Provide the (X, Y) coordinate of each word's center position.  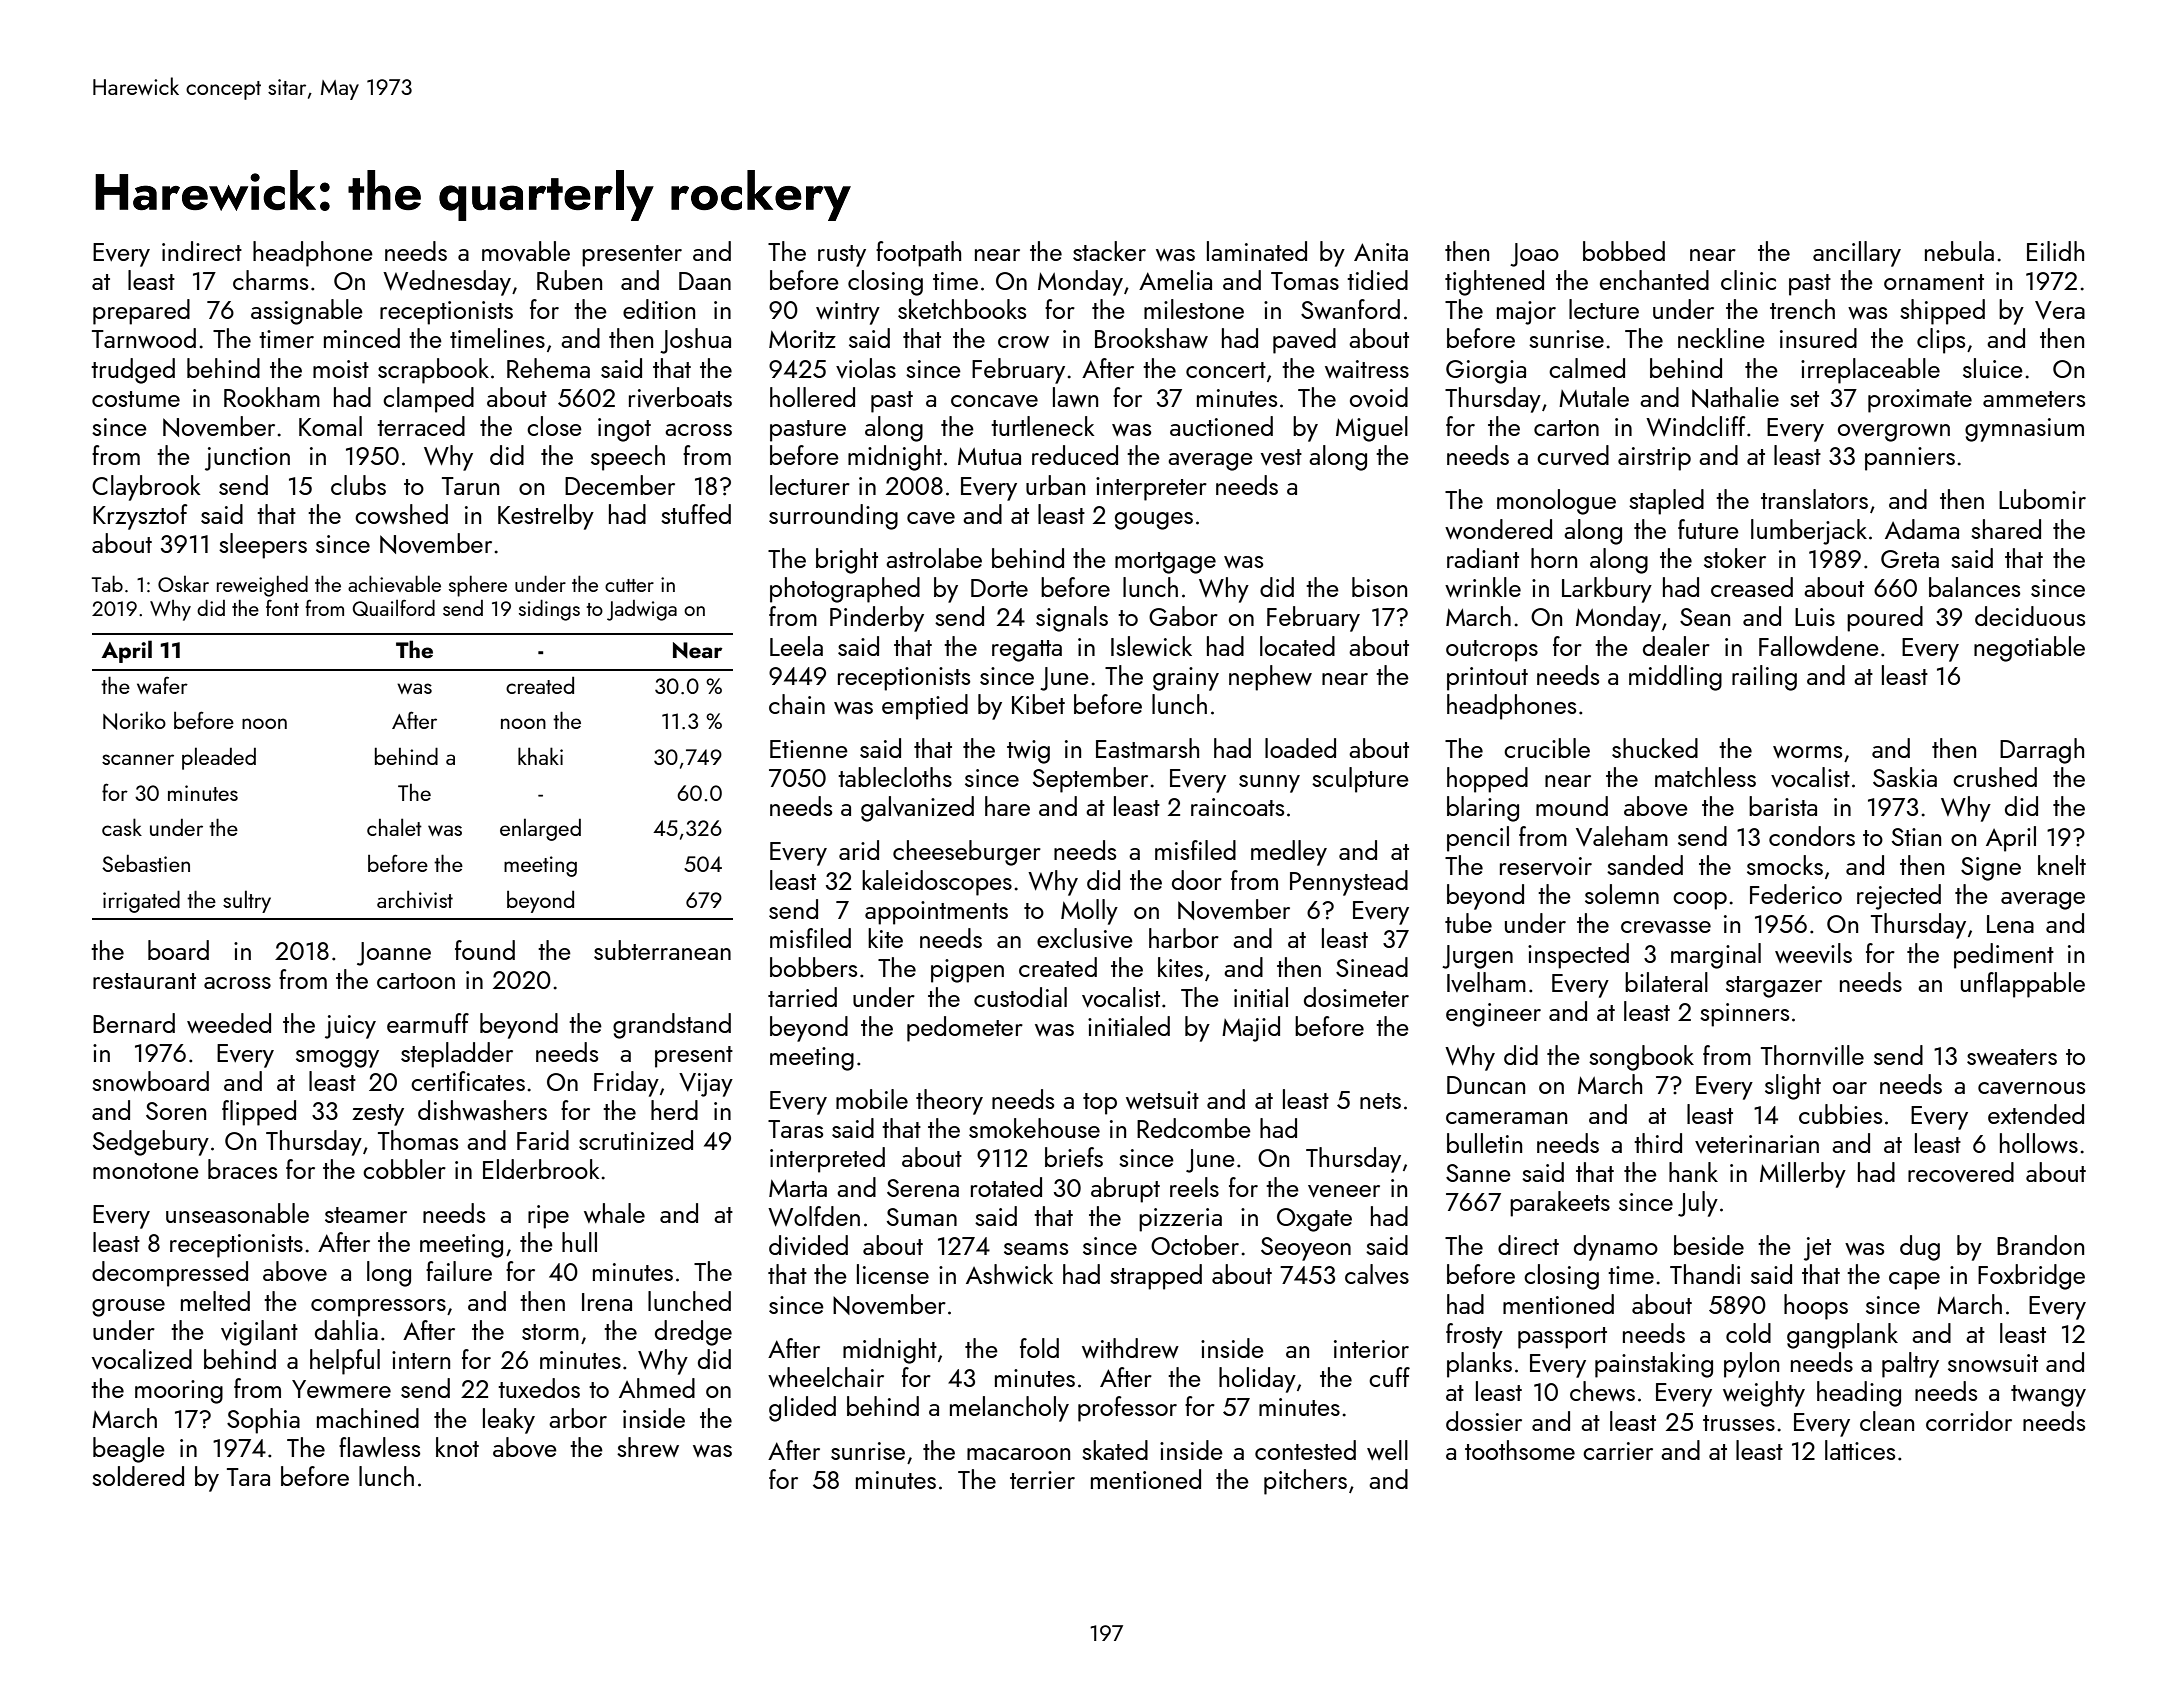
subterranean (662, 950)
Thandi (1705, 1274)
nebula (1959, 251)
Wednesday (447, 283)
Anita (1381, 252)
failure (459, 1271)
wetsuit (1162, 1100)
